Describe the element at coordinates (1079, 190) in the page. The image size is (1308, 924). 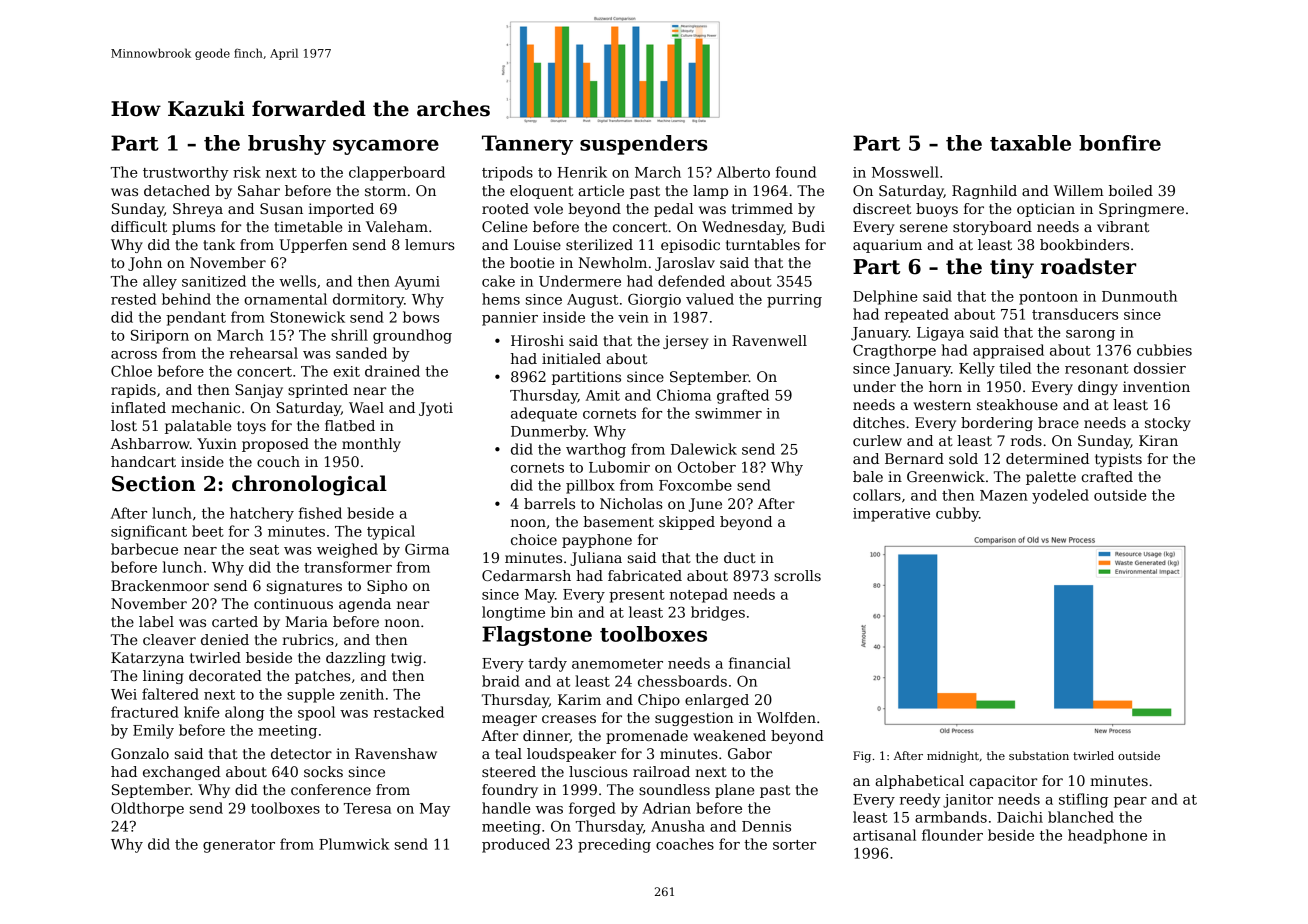
I see `Willem` at that location.
